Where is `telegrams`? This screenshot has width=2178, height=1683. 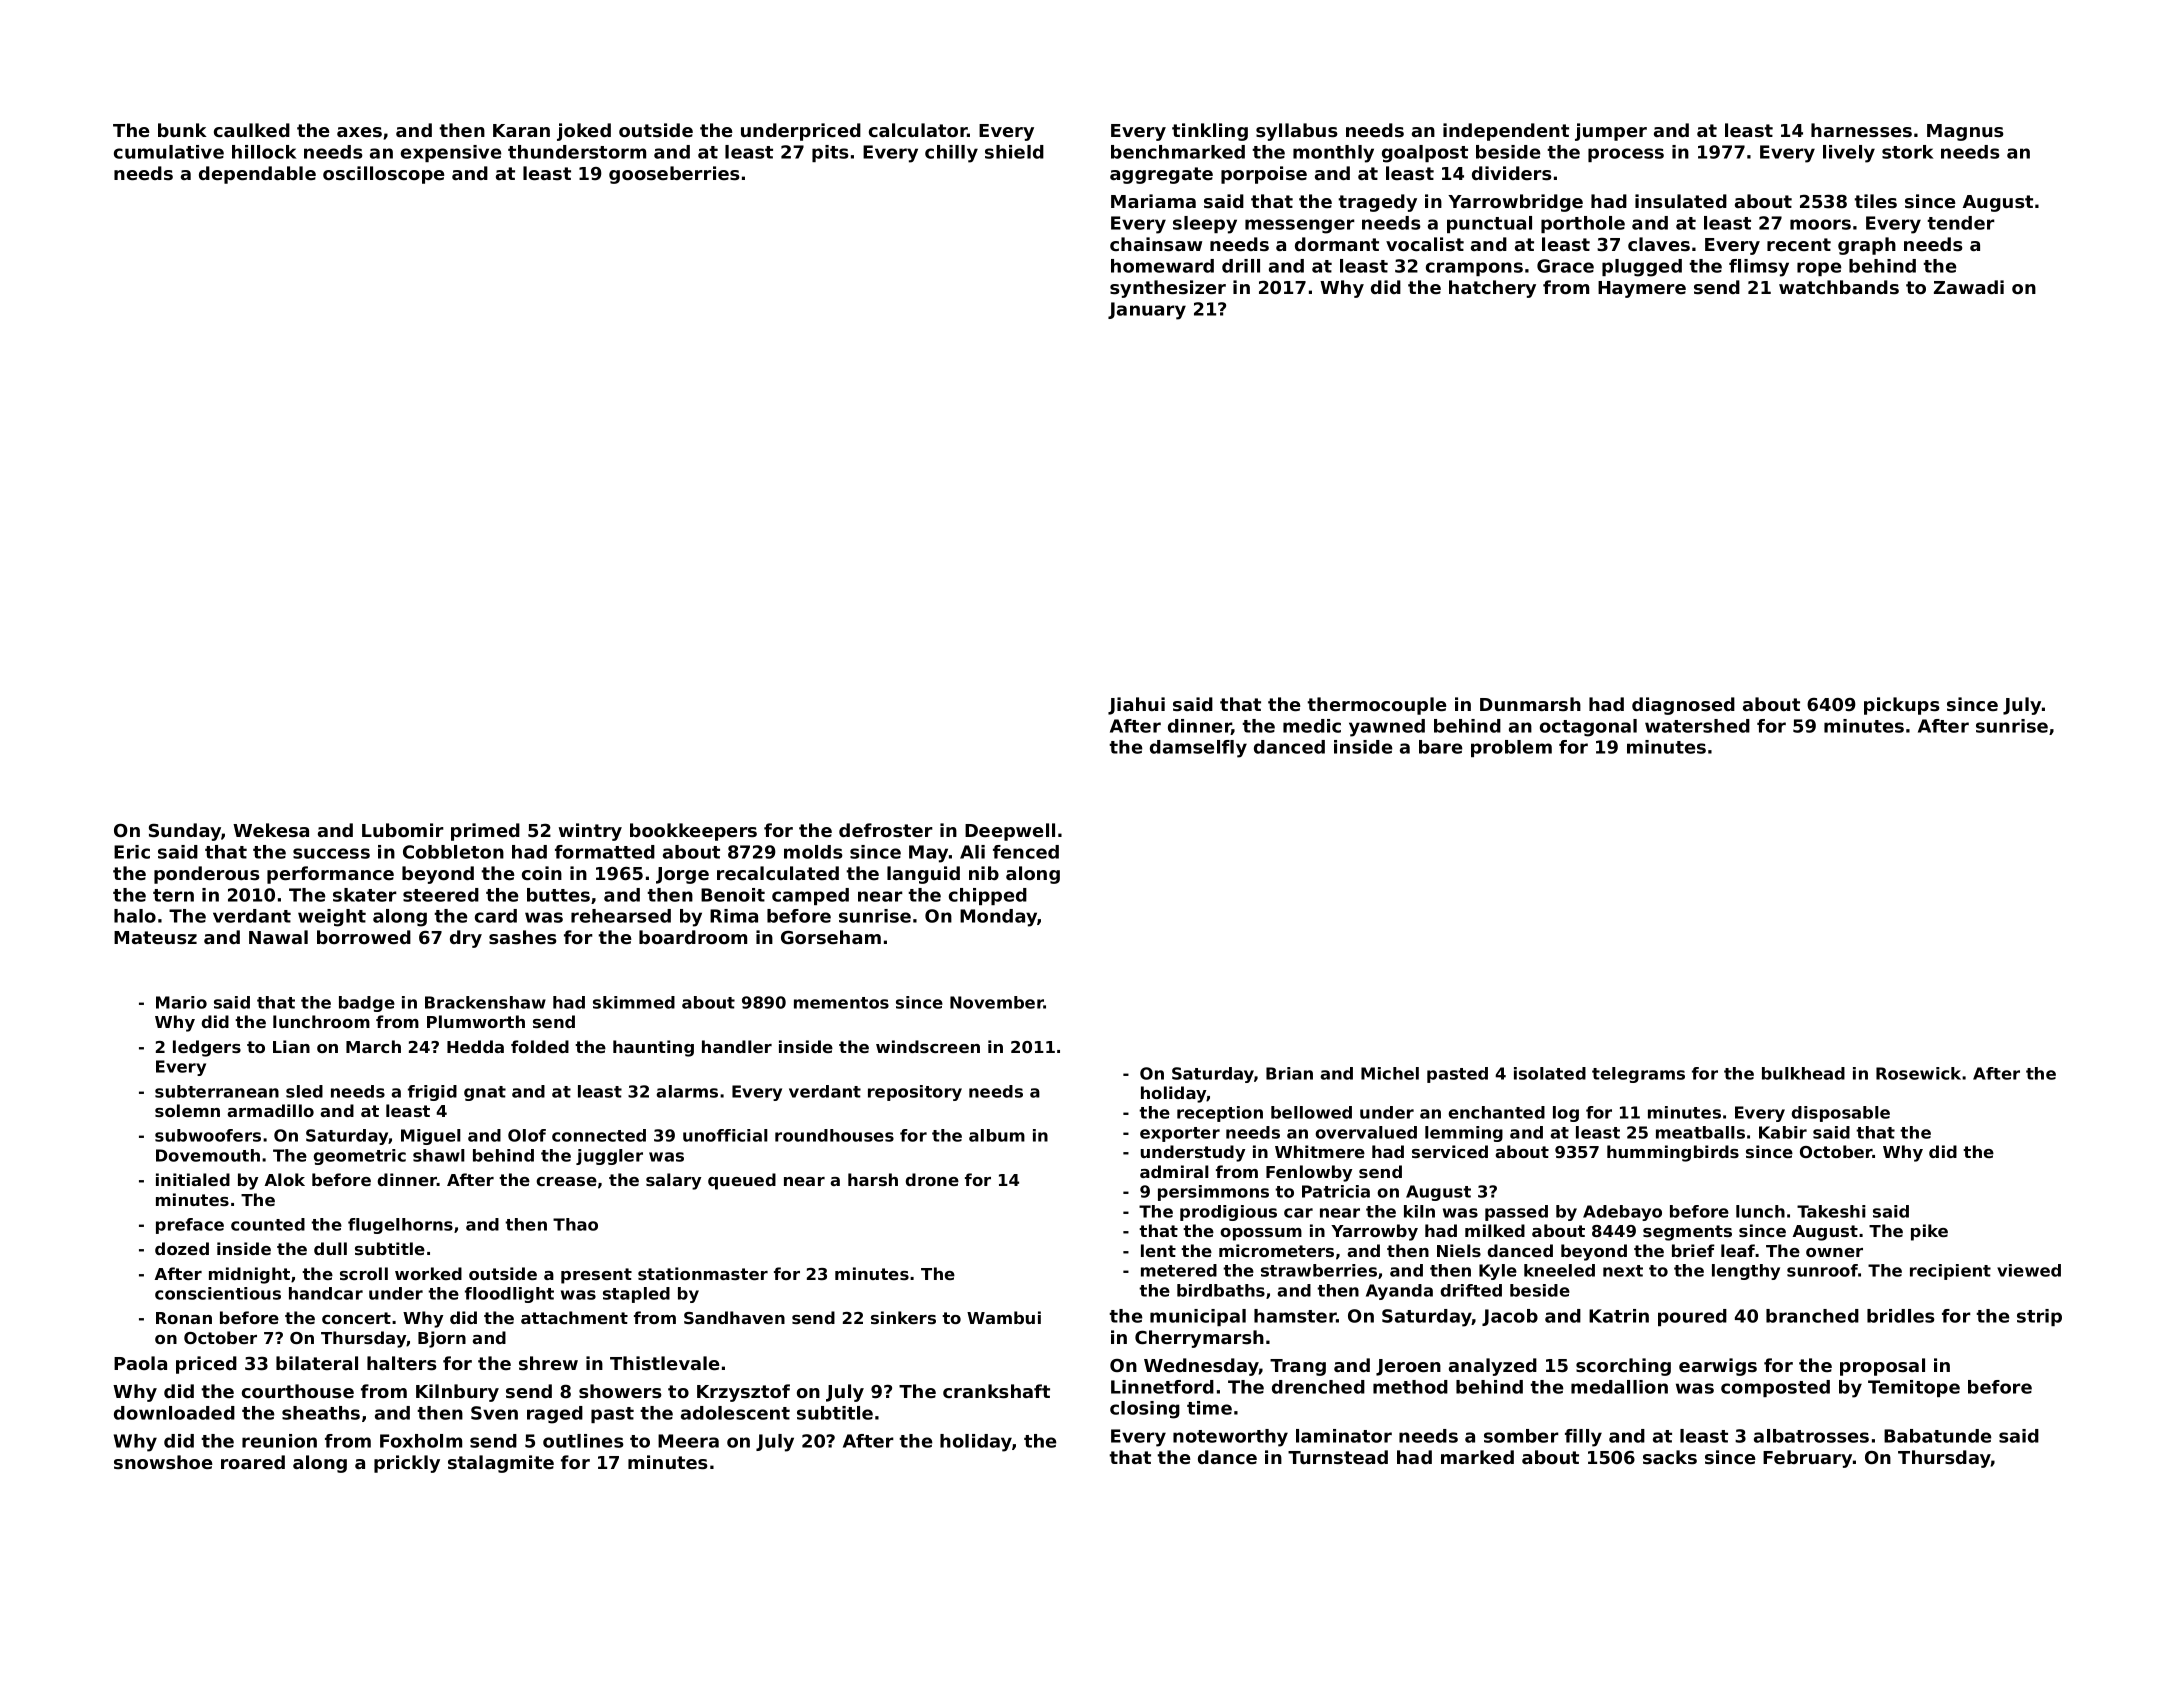 telegrams is located at coordinates (1638, 1075).
